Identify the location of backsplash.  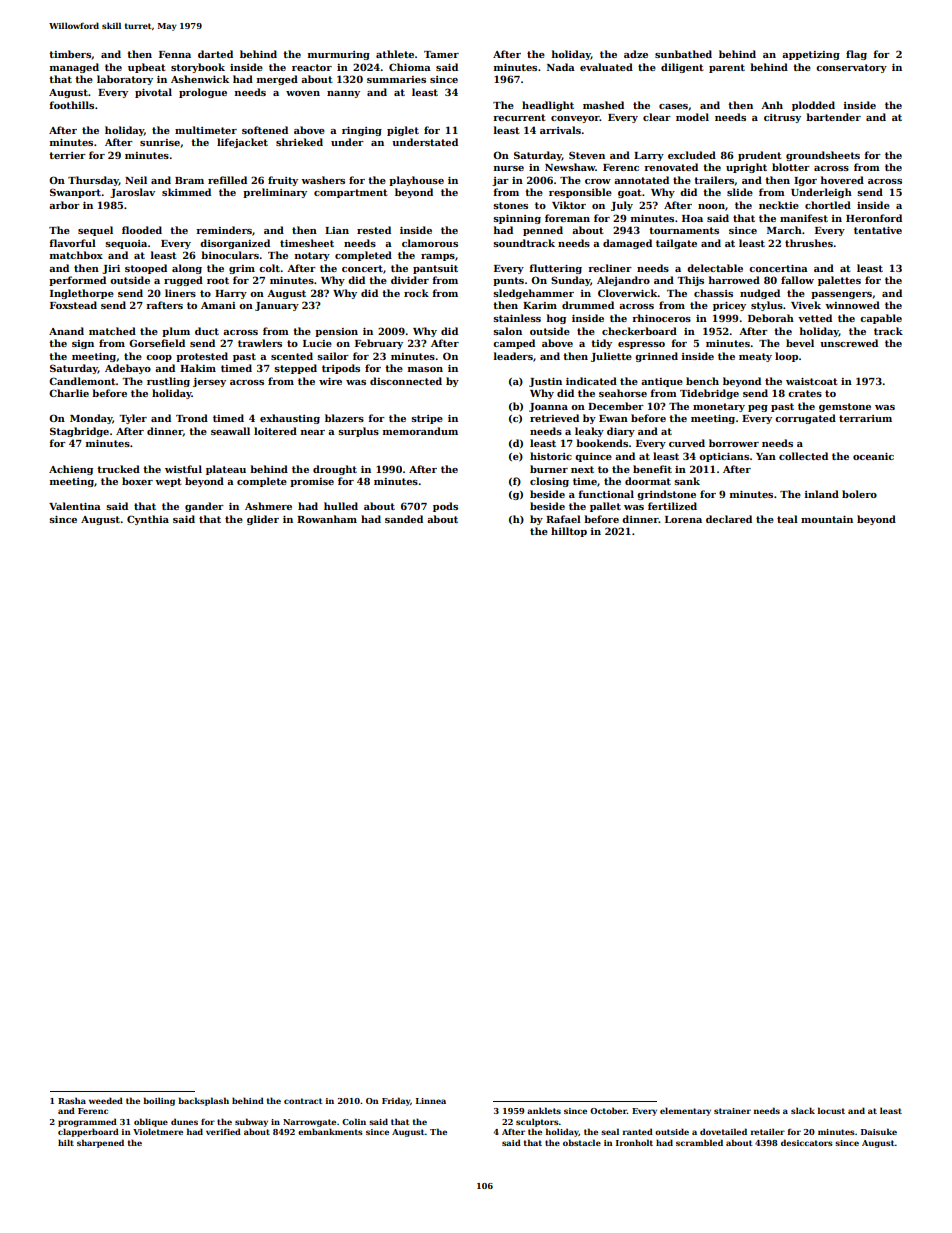
(203, 1101).
